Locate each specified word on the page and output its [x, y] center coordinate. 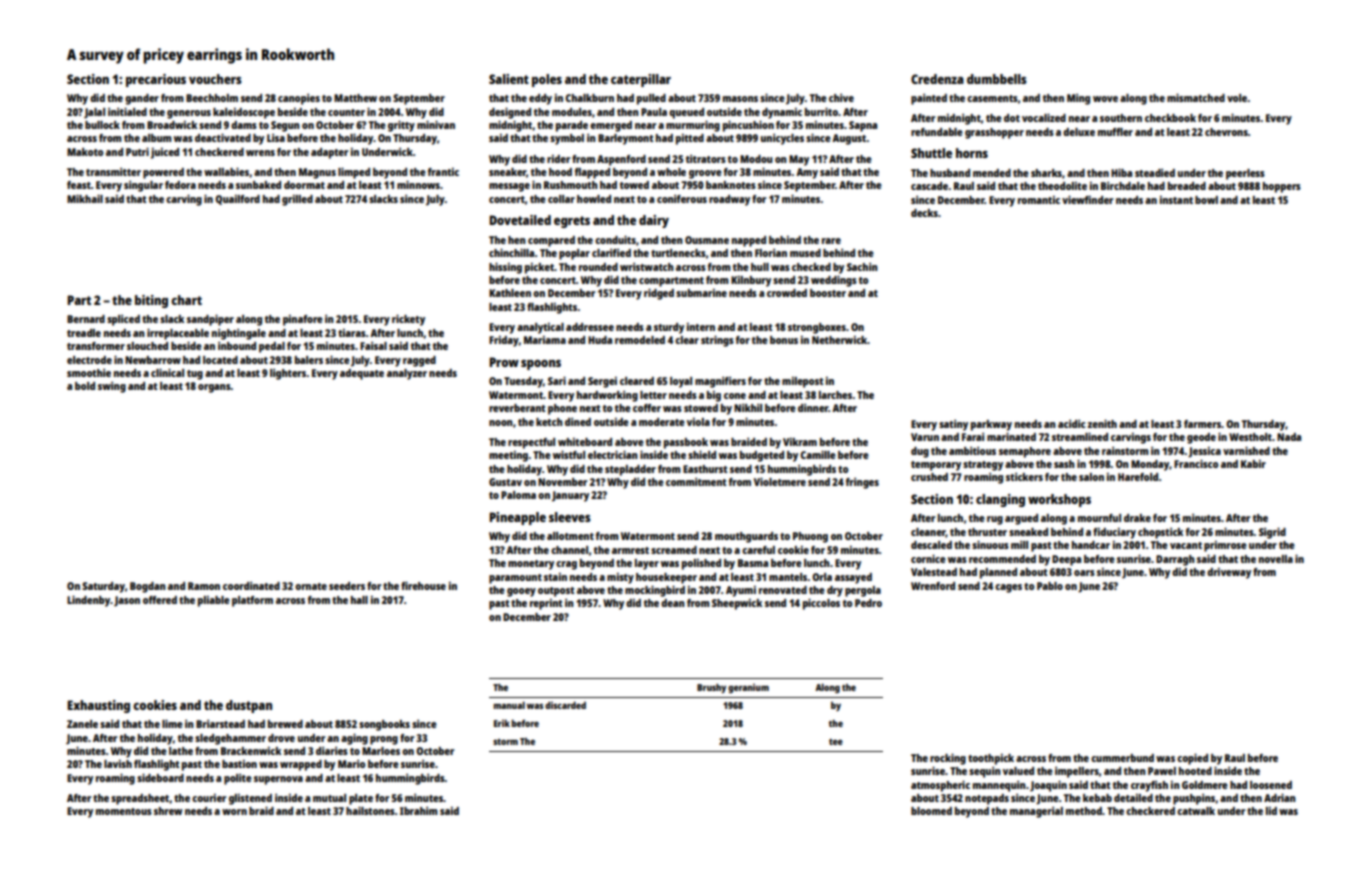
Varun [925, 437]
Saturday [103, 587]
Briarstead [220, 724]
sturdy [669, 328]
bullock [102, 125]
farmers [1202, 424]
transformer [96, 346]
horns [972, 153]
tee [836, 741]
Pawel [1162, 771]
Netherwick [840, 340]
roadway [729, 200]
